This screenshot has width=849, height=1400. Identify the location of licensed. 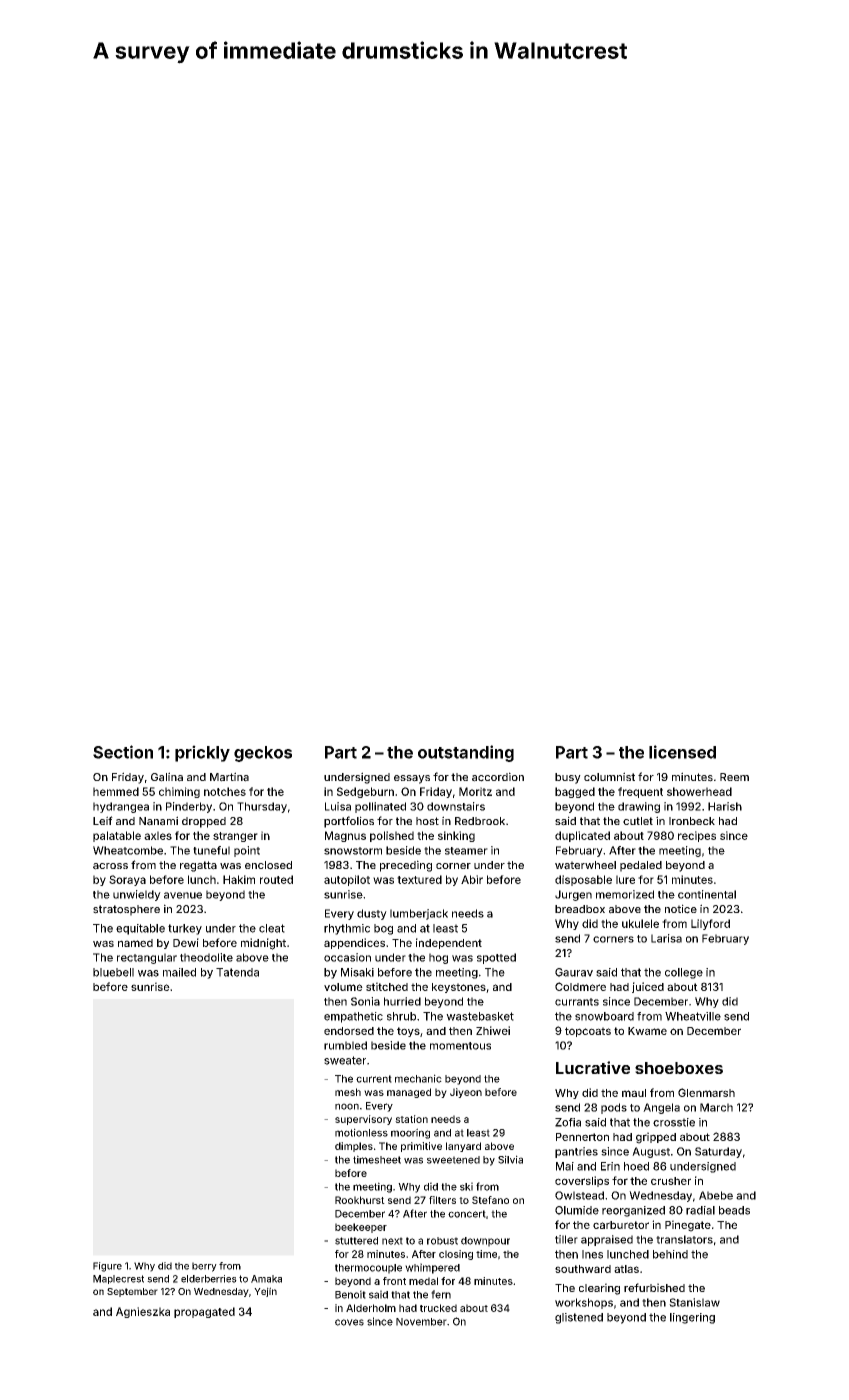
(682, 752).
